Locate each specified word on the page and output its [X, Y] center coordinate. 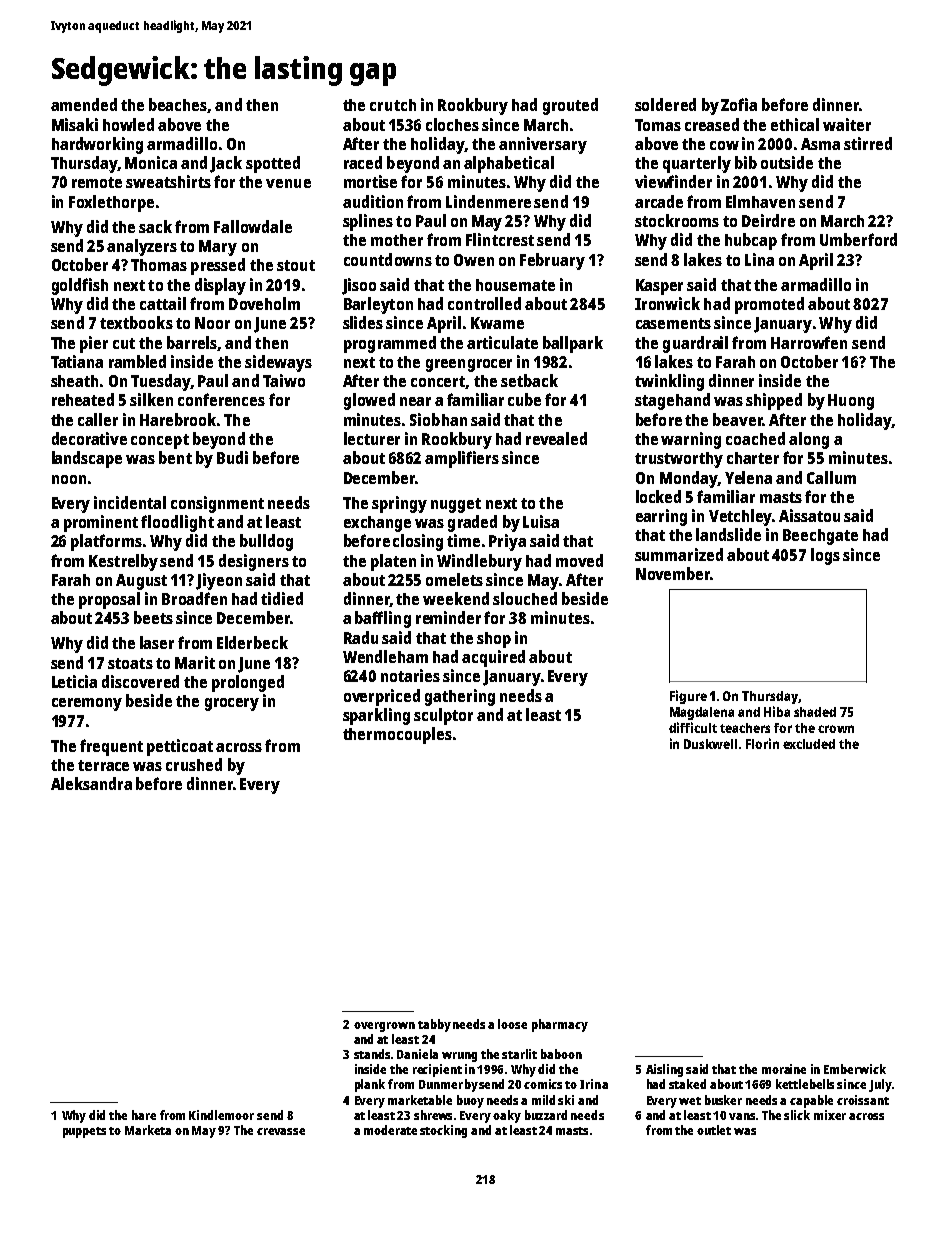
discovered [140, 681]
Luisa [541, 521]
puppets [84, 1132]
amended [84, 104]
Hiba [777, 711]
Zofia [739, 104]
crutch [393, 105]
